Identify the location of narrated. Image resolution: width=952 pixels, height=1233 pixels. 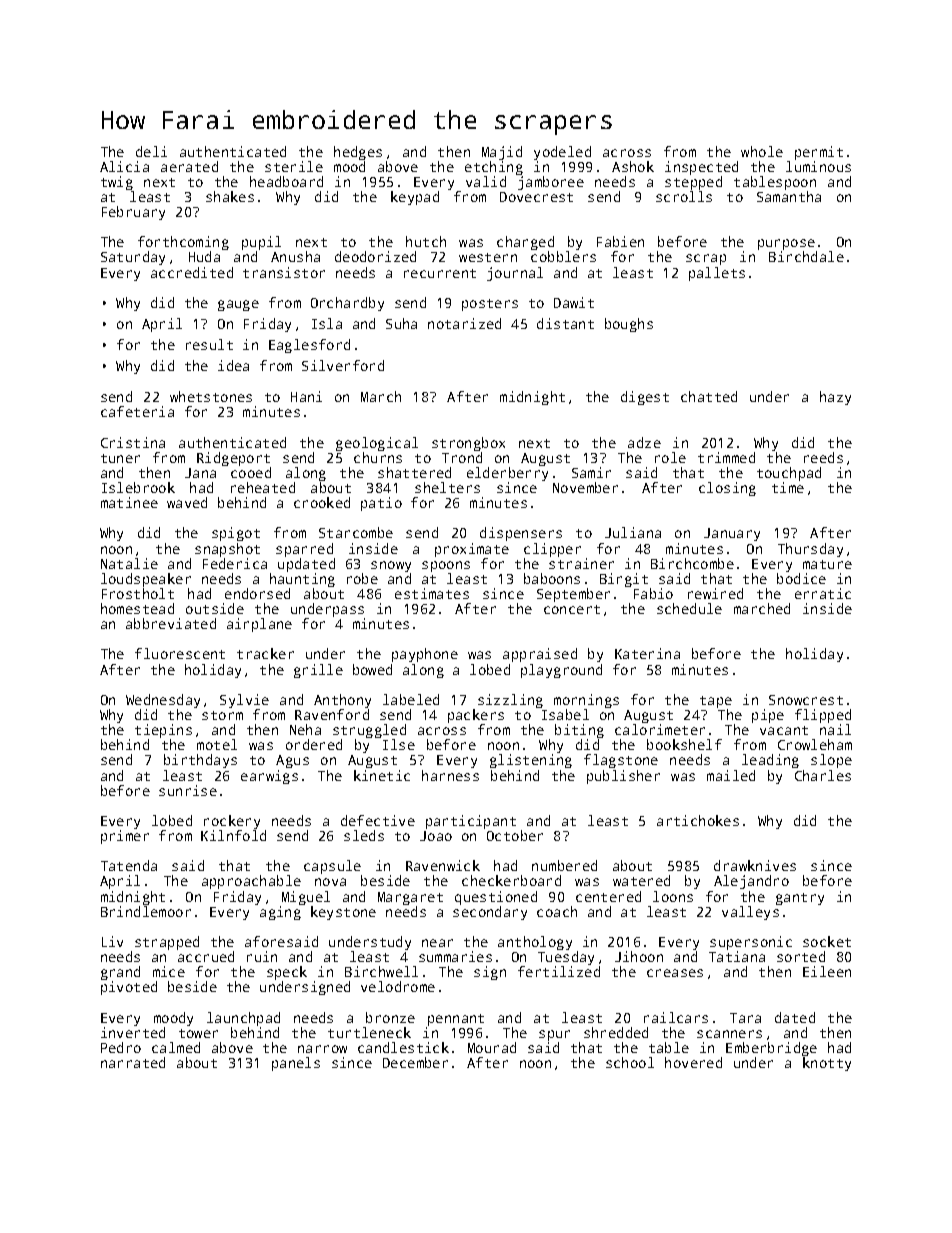
(133, 1062).
